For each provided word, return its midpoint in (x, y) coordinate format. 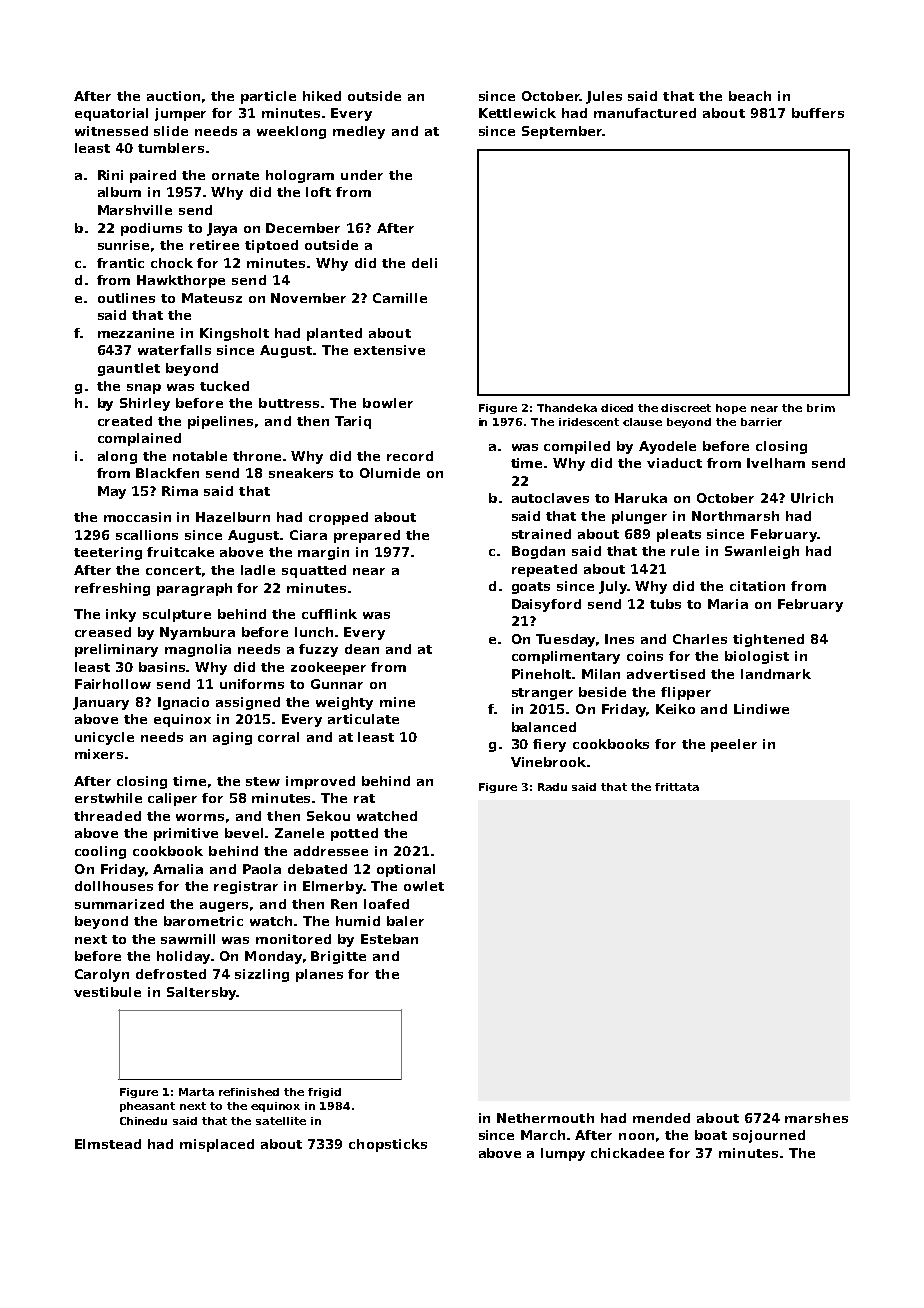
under (362, 175)
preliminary (116, 650)
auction (173, 96)
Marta (196, 1092)
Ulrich (812, 498)
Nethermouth (545, 1118)
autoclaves (550, 498)
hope (731, 409)
